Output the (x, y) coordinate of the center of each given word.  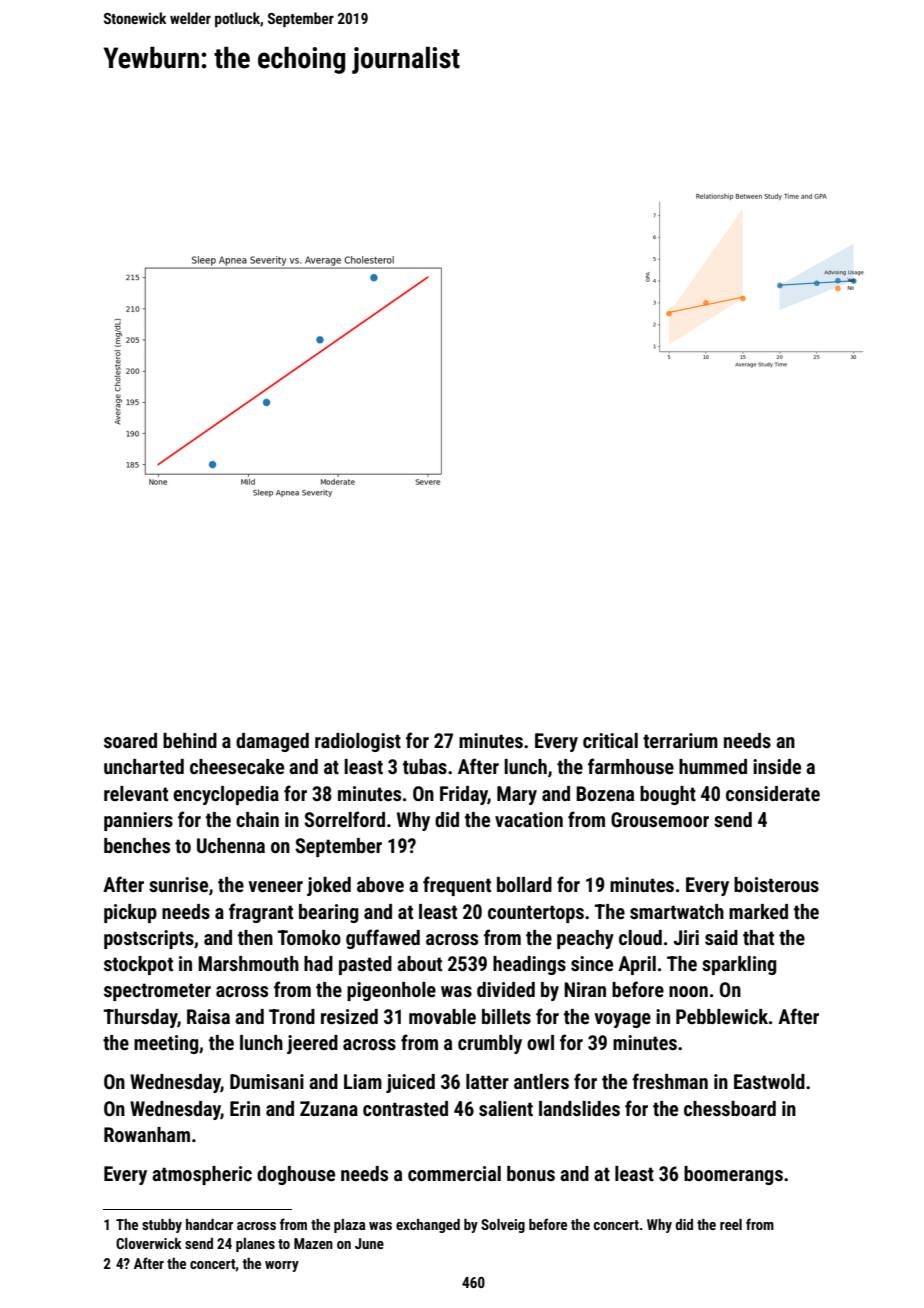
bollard (524, 884)
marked (758, 911)
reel (731, 1224)
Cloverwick (149, 1243)
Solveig (503, 1226)
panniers (138, 821)
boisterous (776, 884)
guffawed (383, 939)
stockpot (138, 965)
